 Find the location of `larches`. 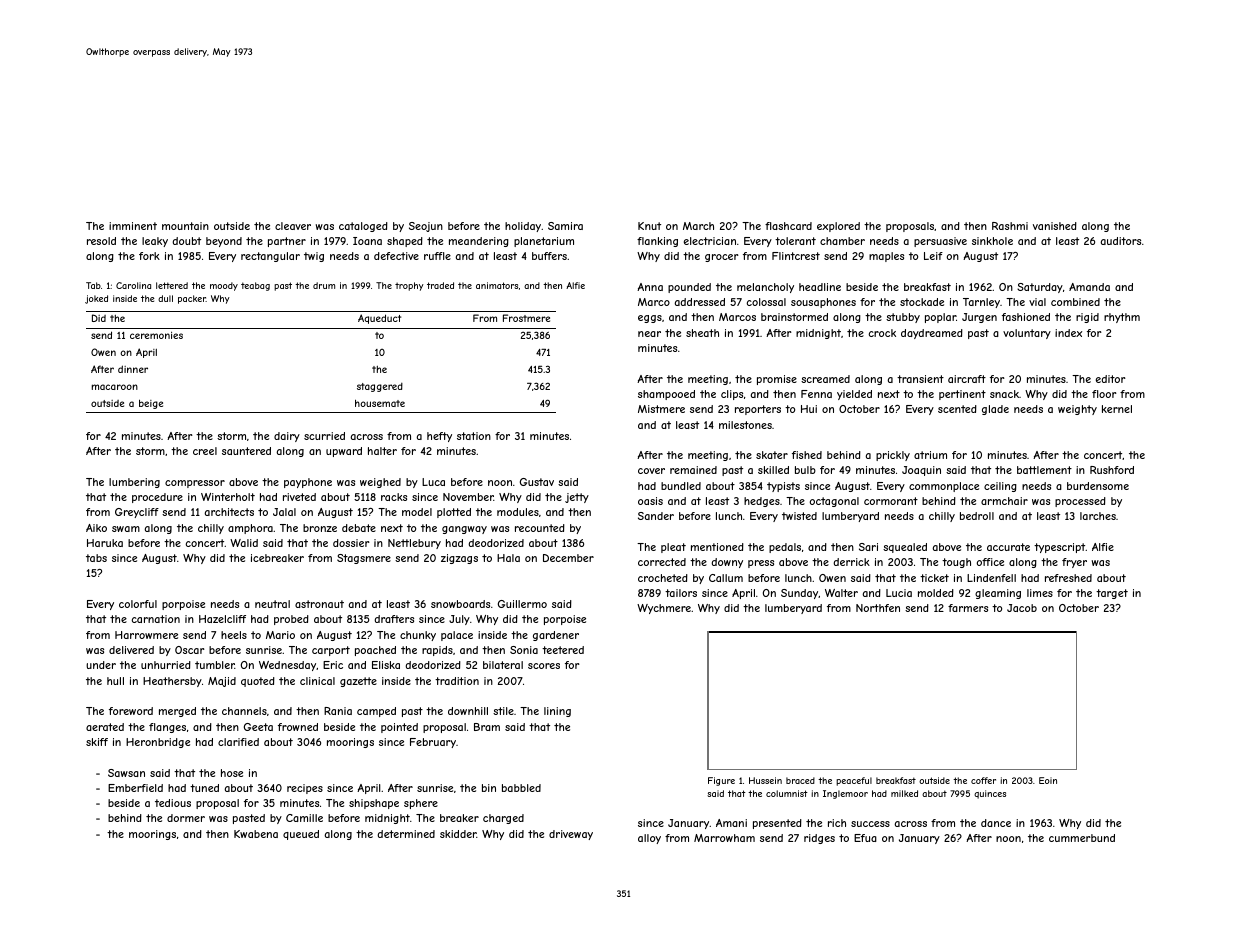

larches is located at coordinates (1098, 516).
